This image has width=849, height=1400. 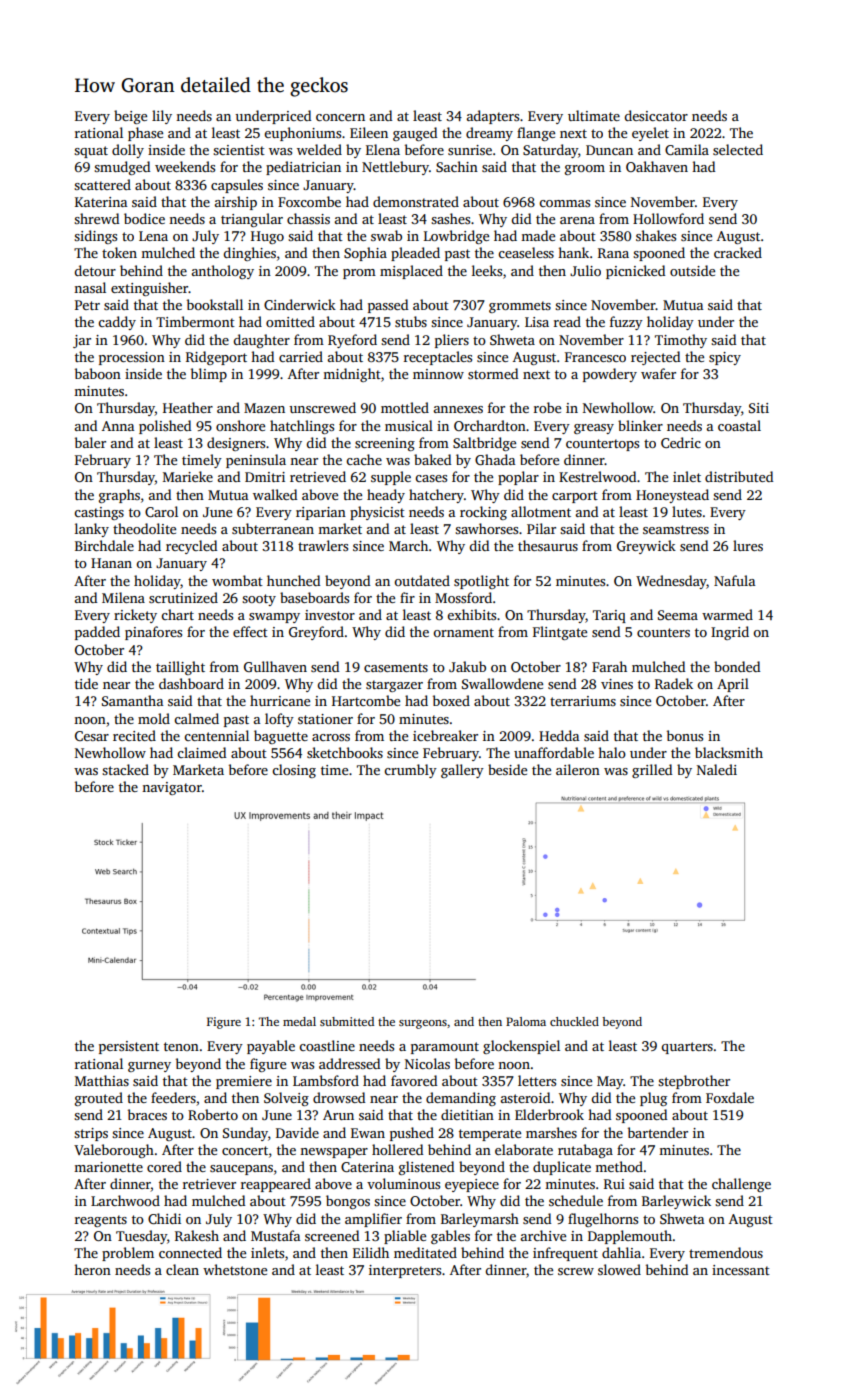 I want to click on unaffordable, so click(x=554, y=752).
